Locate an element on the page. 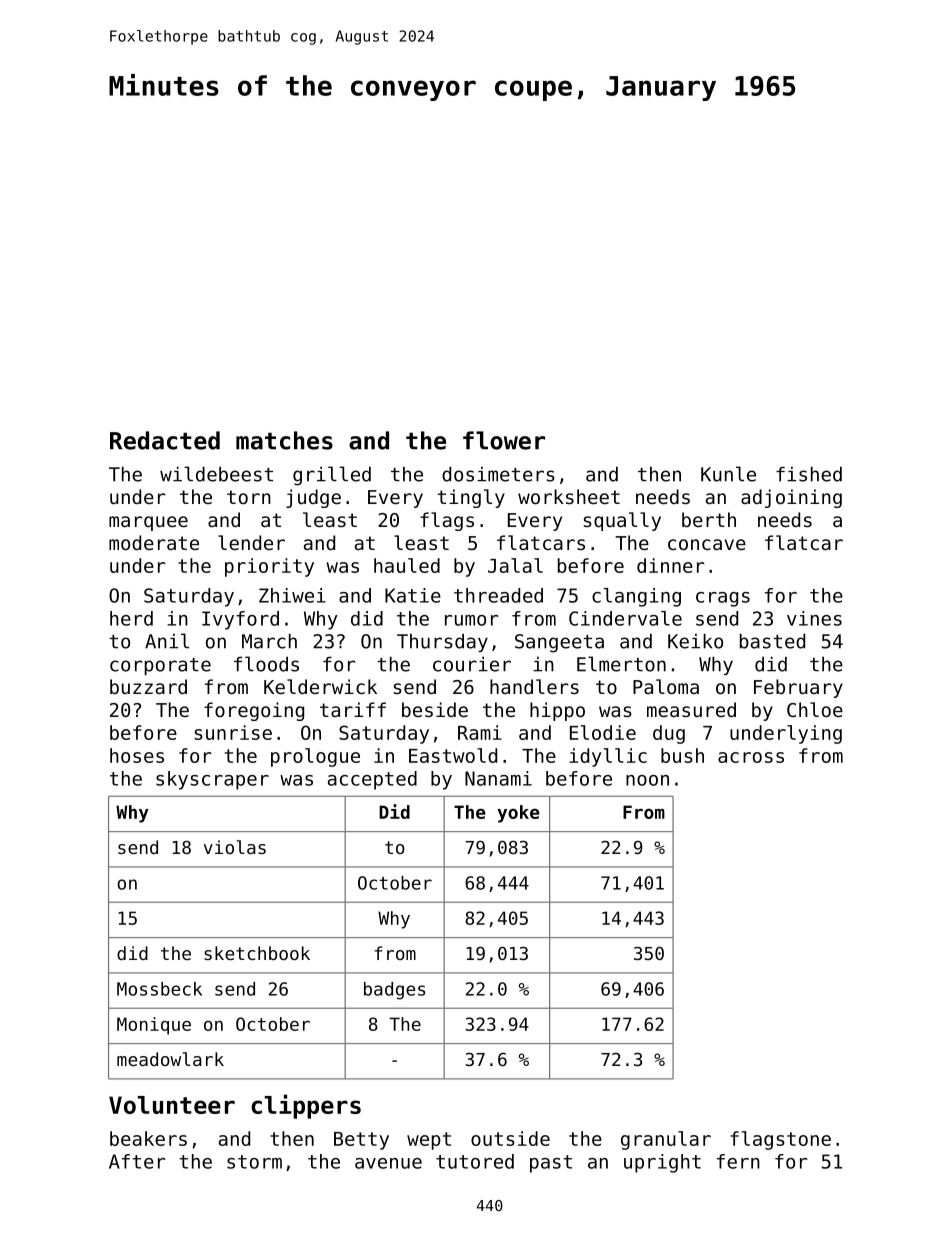  across is located at coordinates (751, 757).
